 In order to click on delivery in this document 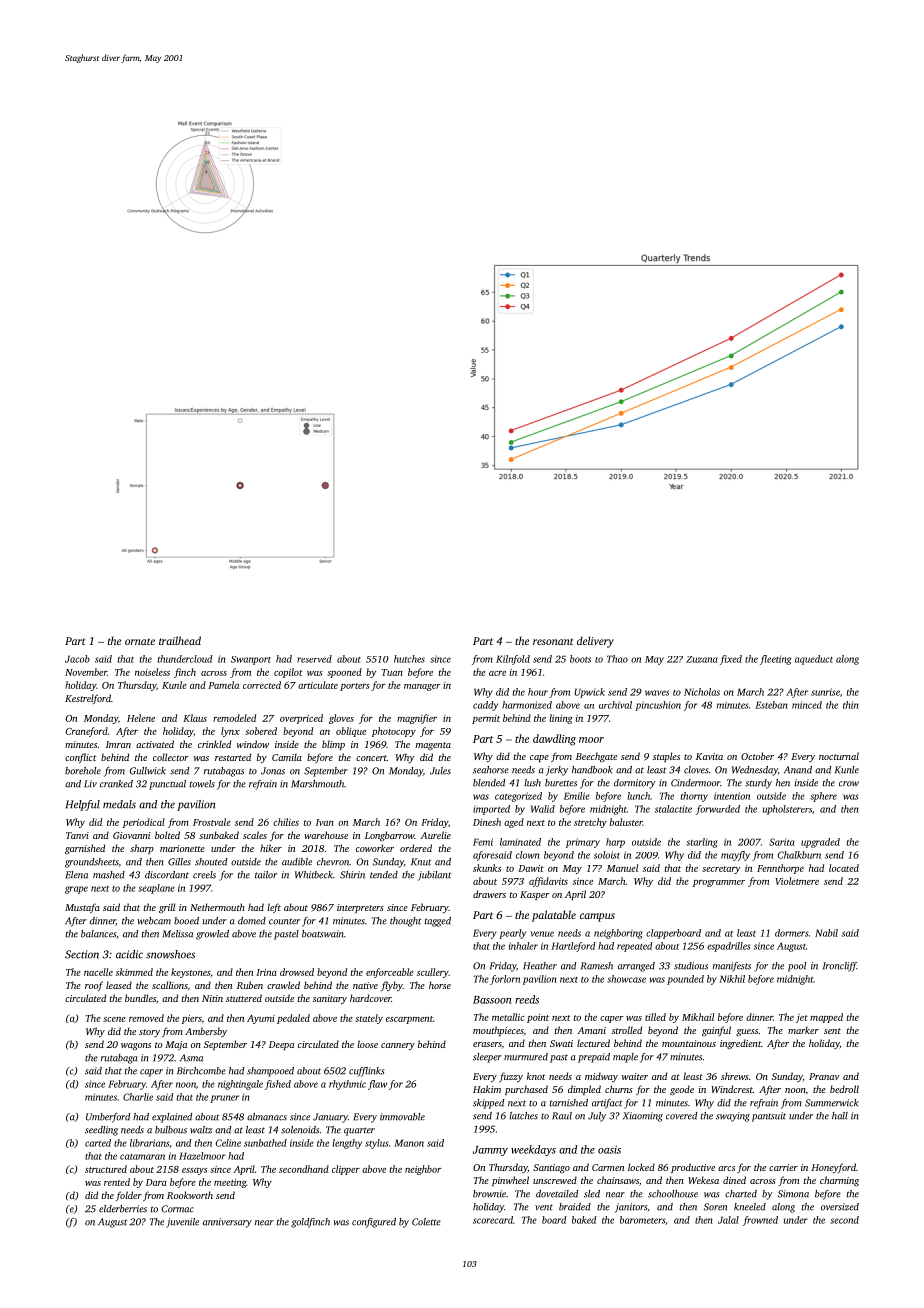, I will do `click(595, 642)`.
